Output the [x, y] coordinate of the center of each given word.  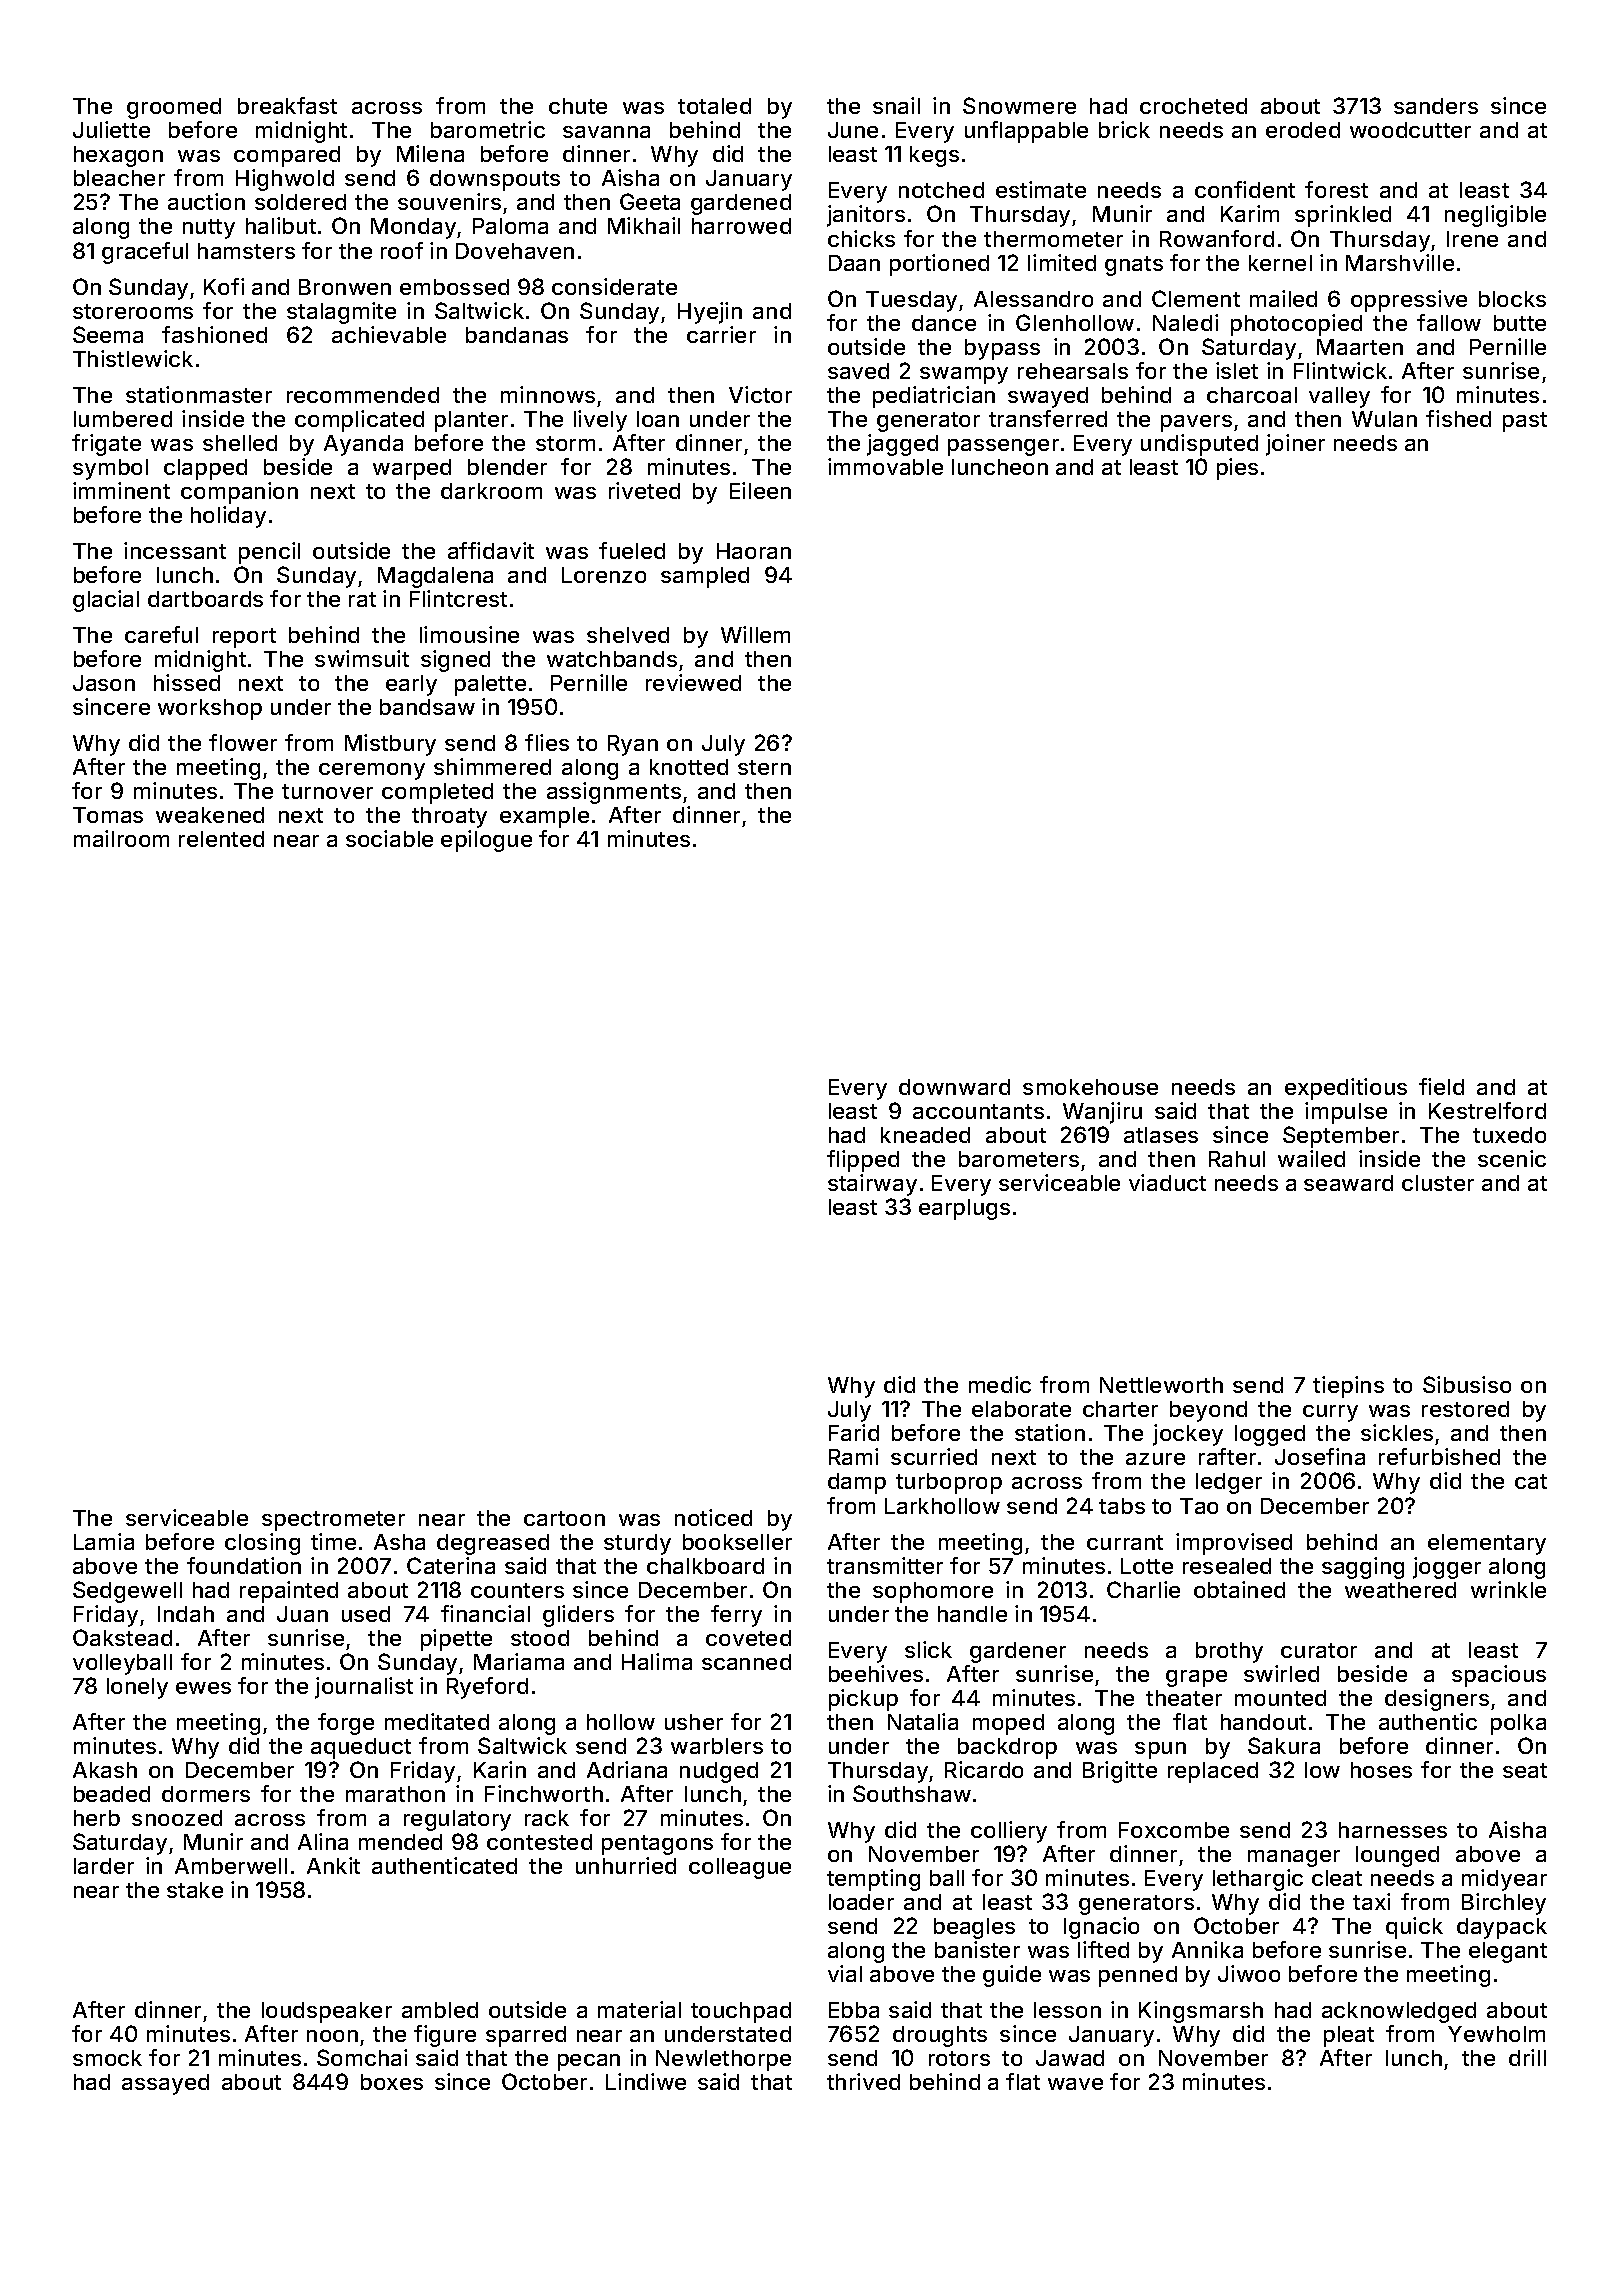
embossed [454, 287]
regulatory [457, 1820]
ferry [736, 1616]
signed [455, 661]
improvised [1234, 1544]
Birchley [1504, 1904]
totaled [714, 106]
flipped [863, 1161]
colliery [1009, 1832]
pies [1237, 469]
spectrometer [333, 1521]
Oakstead [122, 1637]
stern [764, 767]
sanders [1436, 106]
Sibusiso [1467, 1384]
